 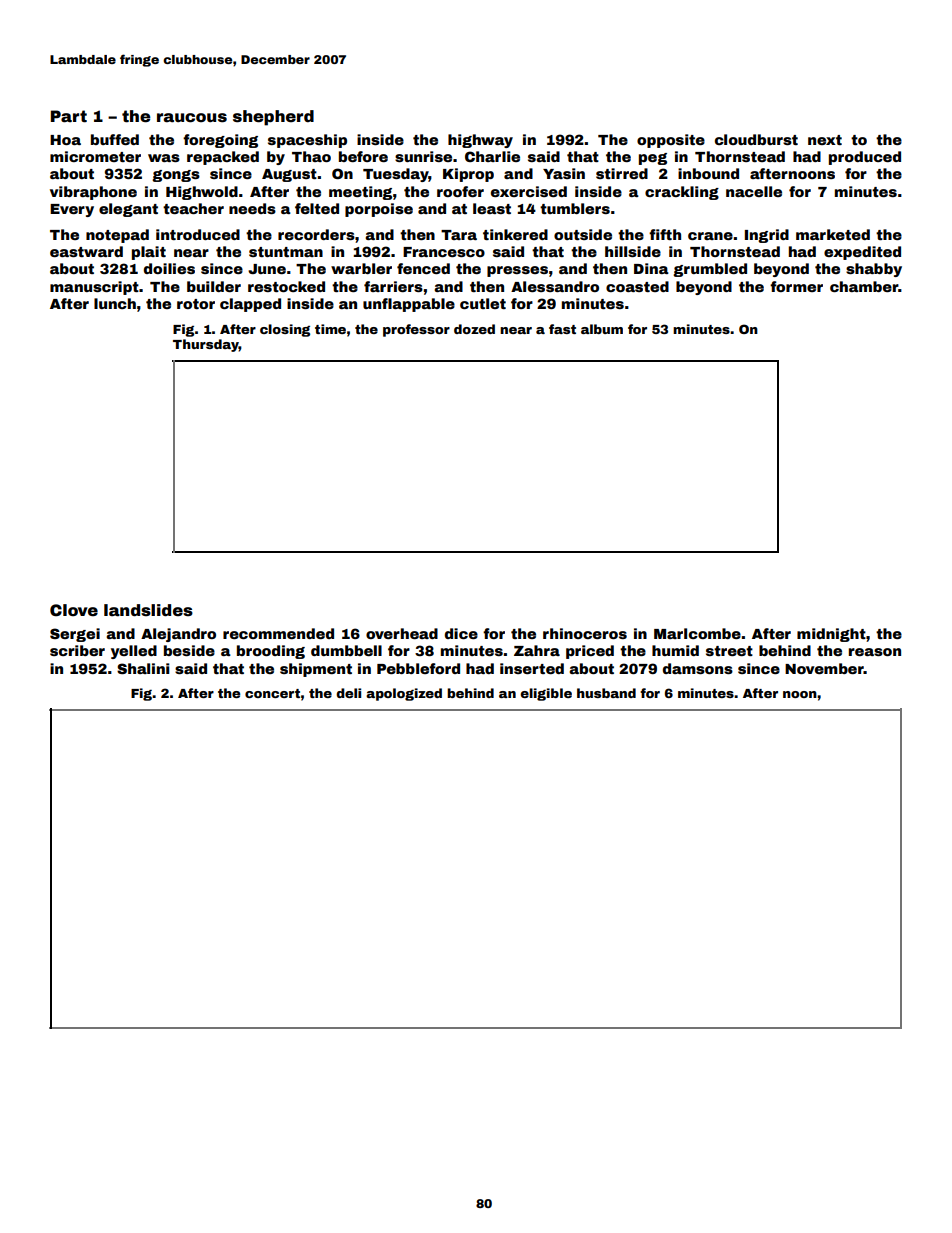 What do you see at coordinates (416, 330) in the screenshot?
I see `professor` at bounding box center [416, 330].
